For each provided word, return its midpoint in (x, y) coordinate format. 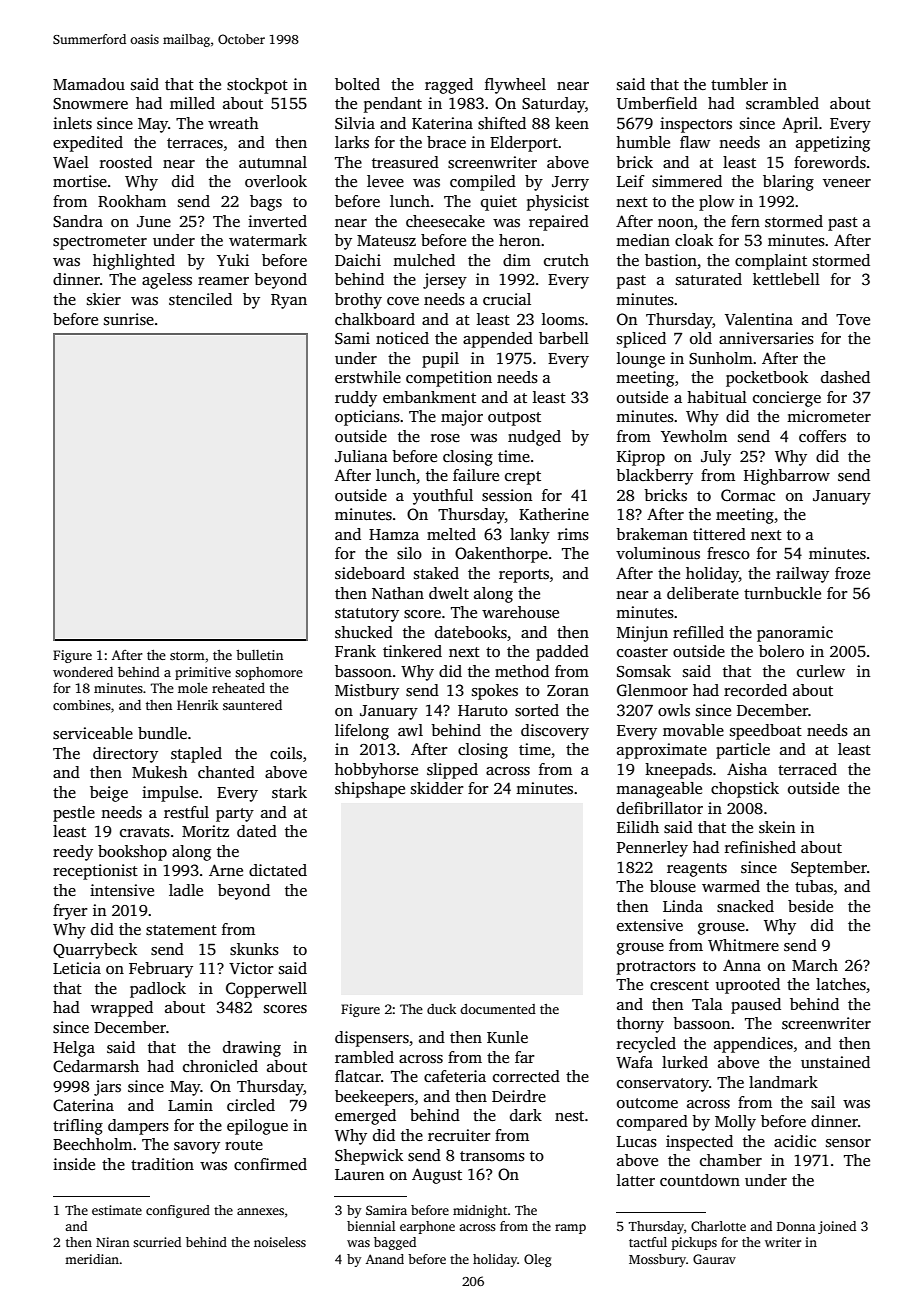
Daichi (358, 260)
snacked (745, 906)
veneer (847, 183)
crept (523, 478)
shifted (502, 123)
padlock (158, 990)
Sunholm (721, 358)
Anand (385, 1259)
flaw (695, 142)
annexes (260, 1211)
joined (837, 1227)
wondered (83, 672)
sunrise (129, 319)
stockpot (257, 86)
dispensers (372, 1039)
